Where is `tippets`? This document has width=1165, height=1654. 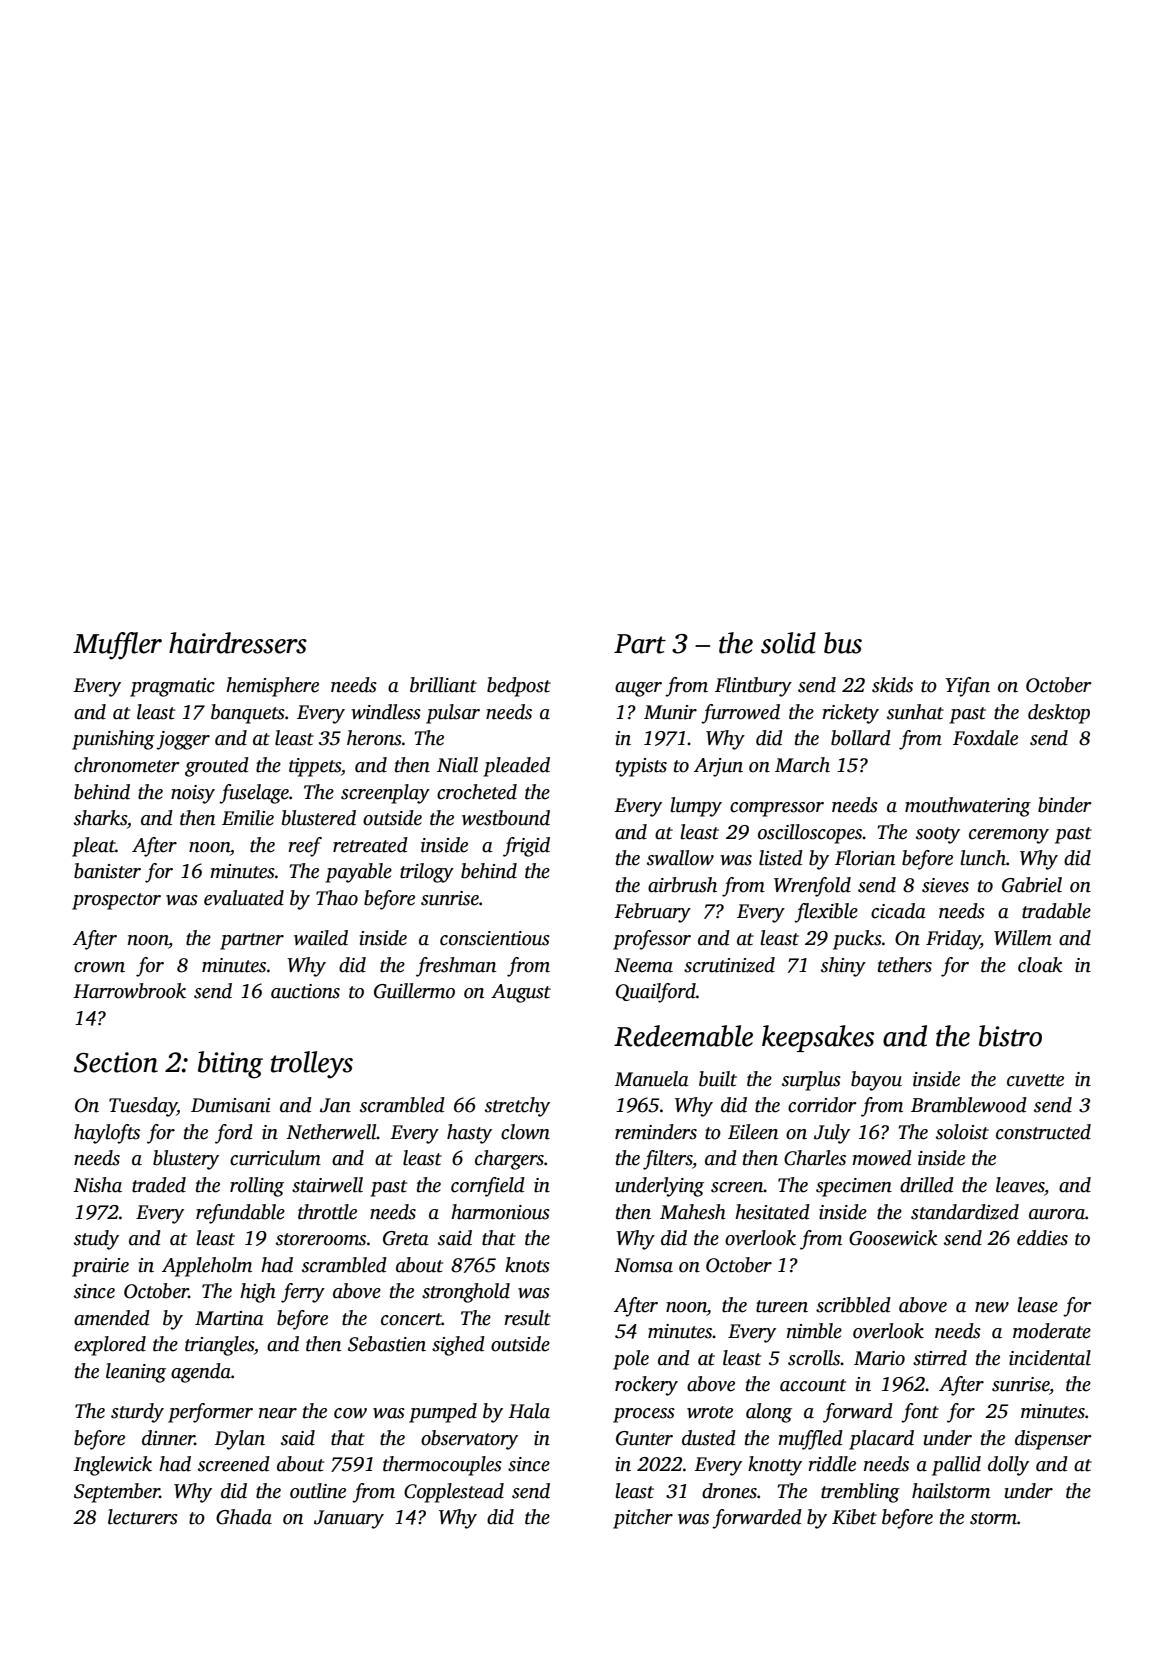 tippets is located at coordinates (315, 767).
